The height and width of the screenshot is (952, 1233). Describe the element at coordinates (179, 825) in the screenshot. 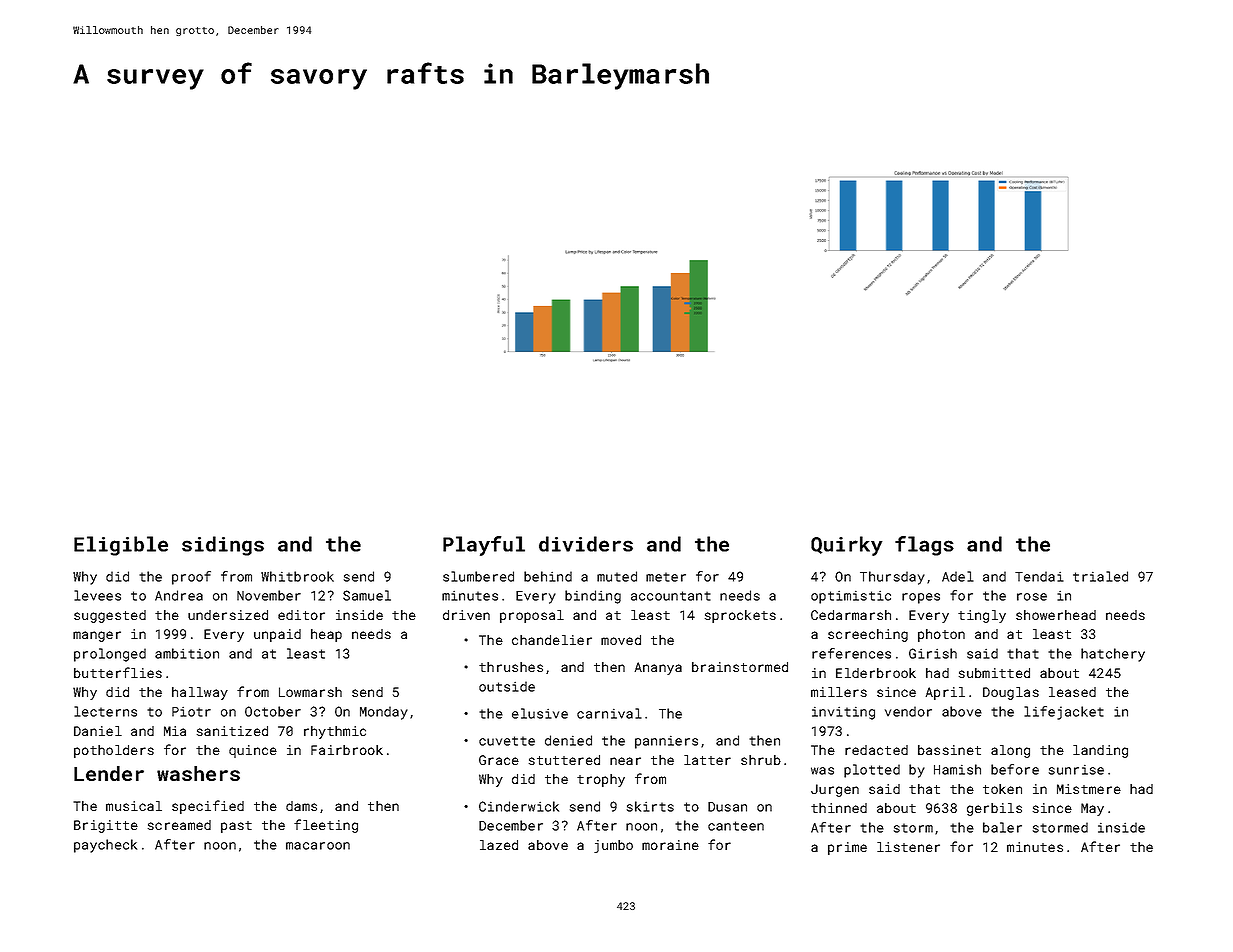

I see `screamed` at that location.
